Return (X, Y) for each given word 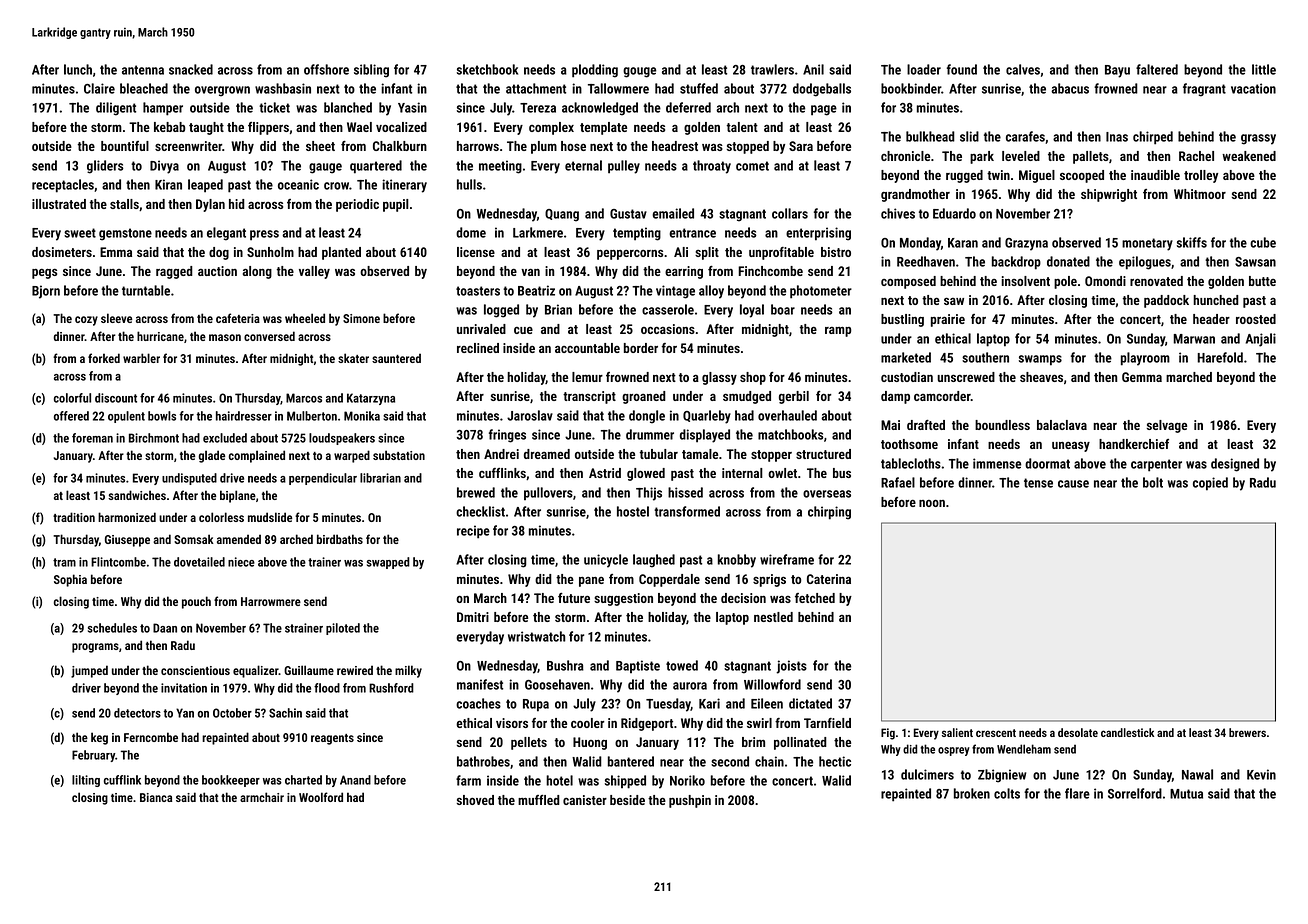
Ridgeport (647, 724)
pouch (196, 602)
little (1264, 69)
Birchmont (154, 438)
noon (932, 503)
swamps (1040, 360)
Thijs (649, 494)
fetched (815, 598)
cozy (86, 321)
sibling (371, 71)
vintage (675, 292)
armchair (262, 797)
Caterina (829, 579)
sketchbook (487, 69)
